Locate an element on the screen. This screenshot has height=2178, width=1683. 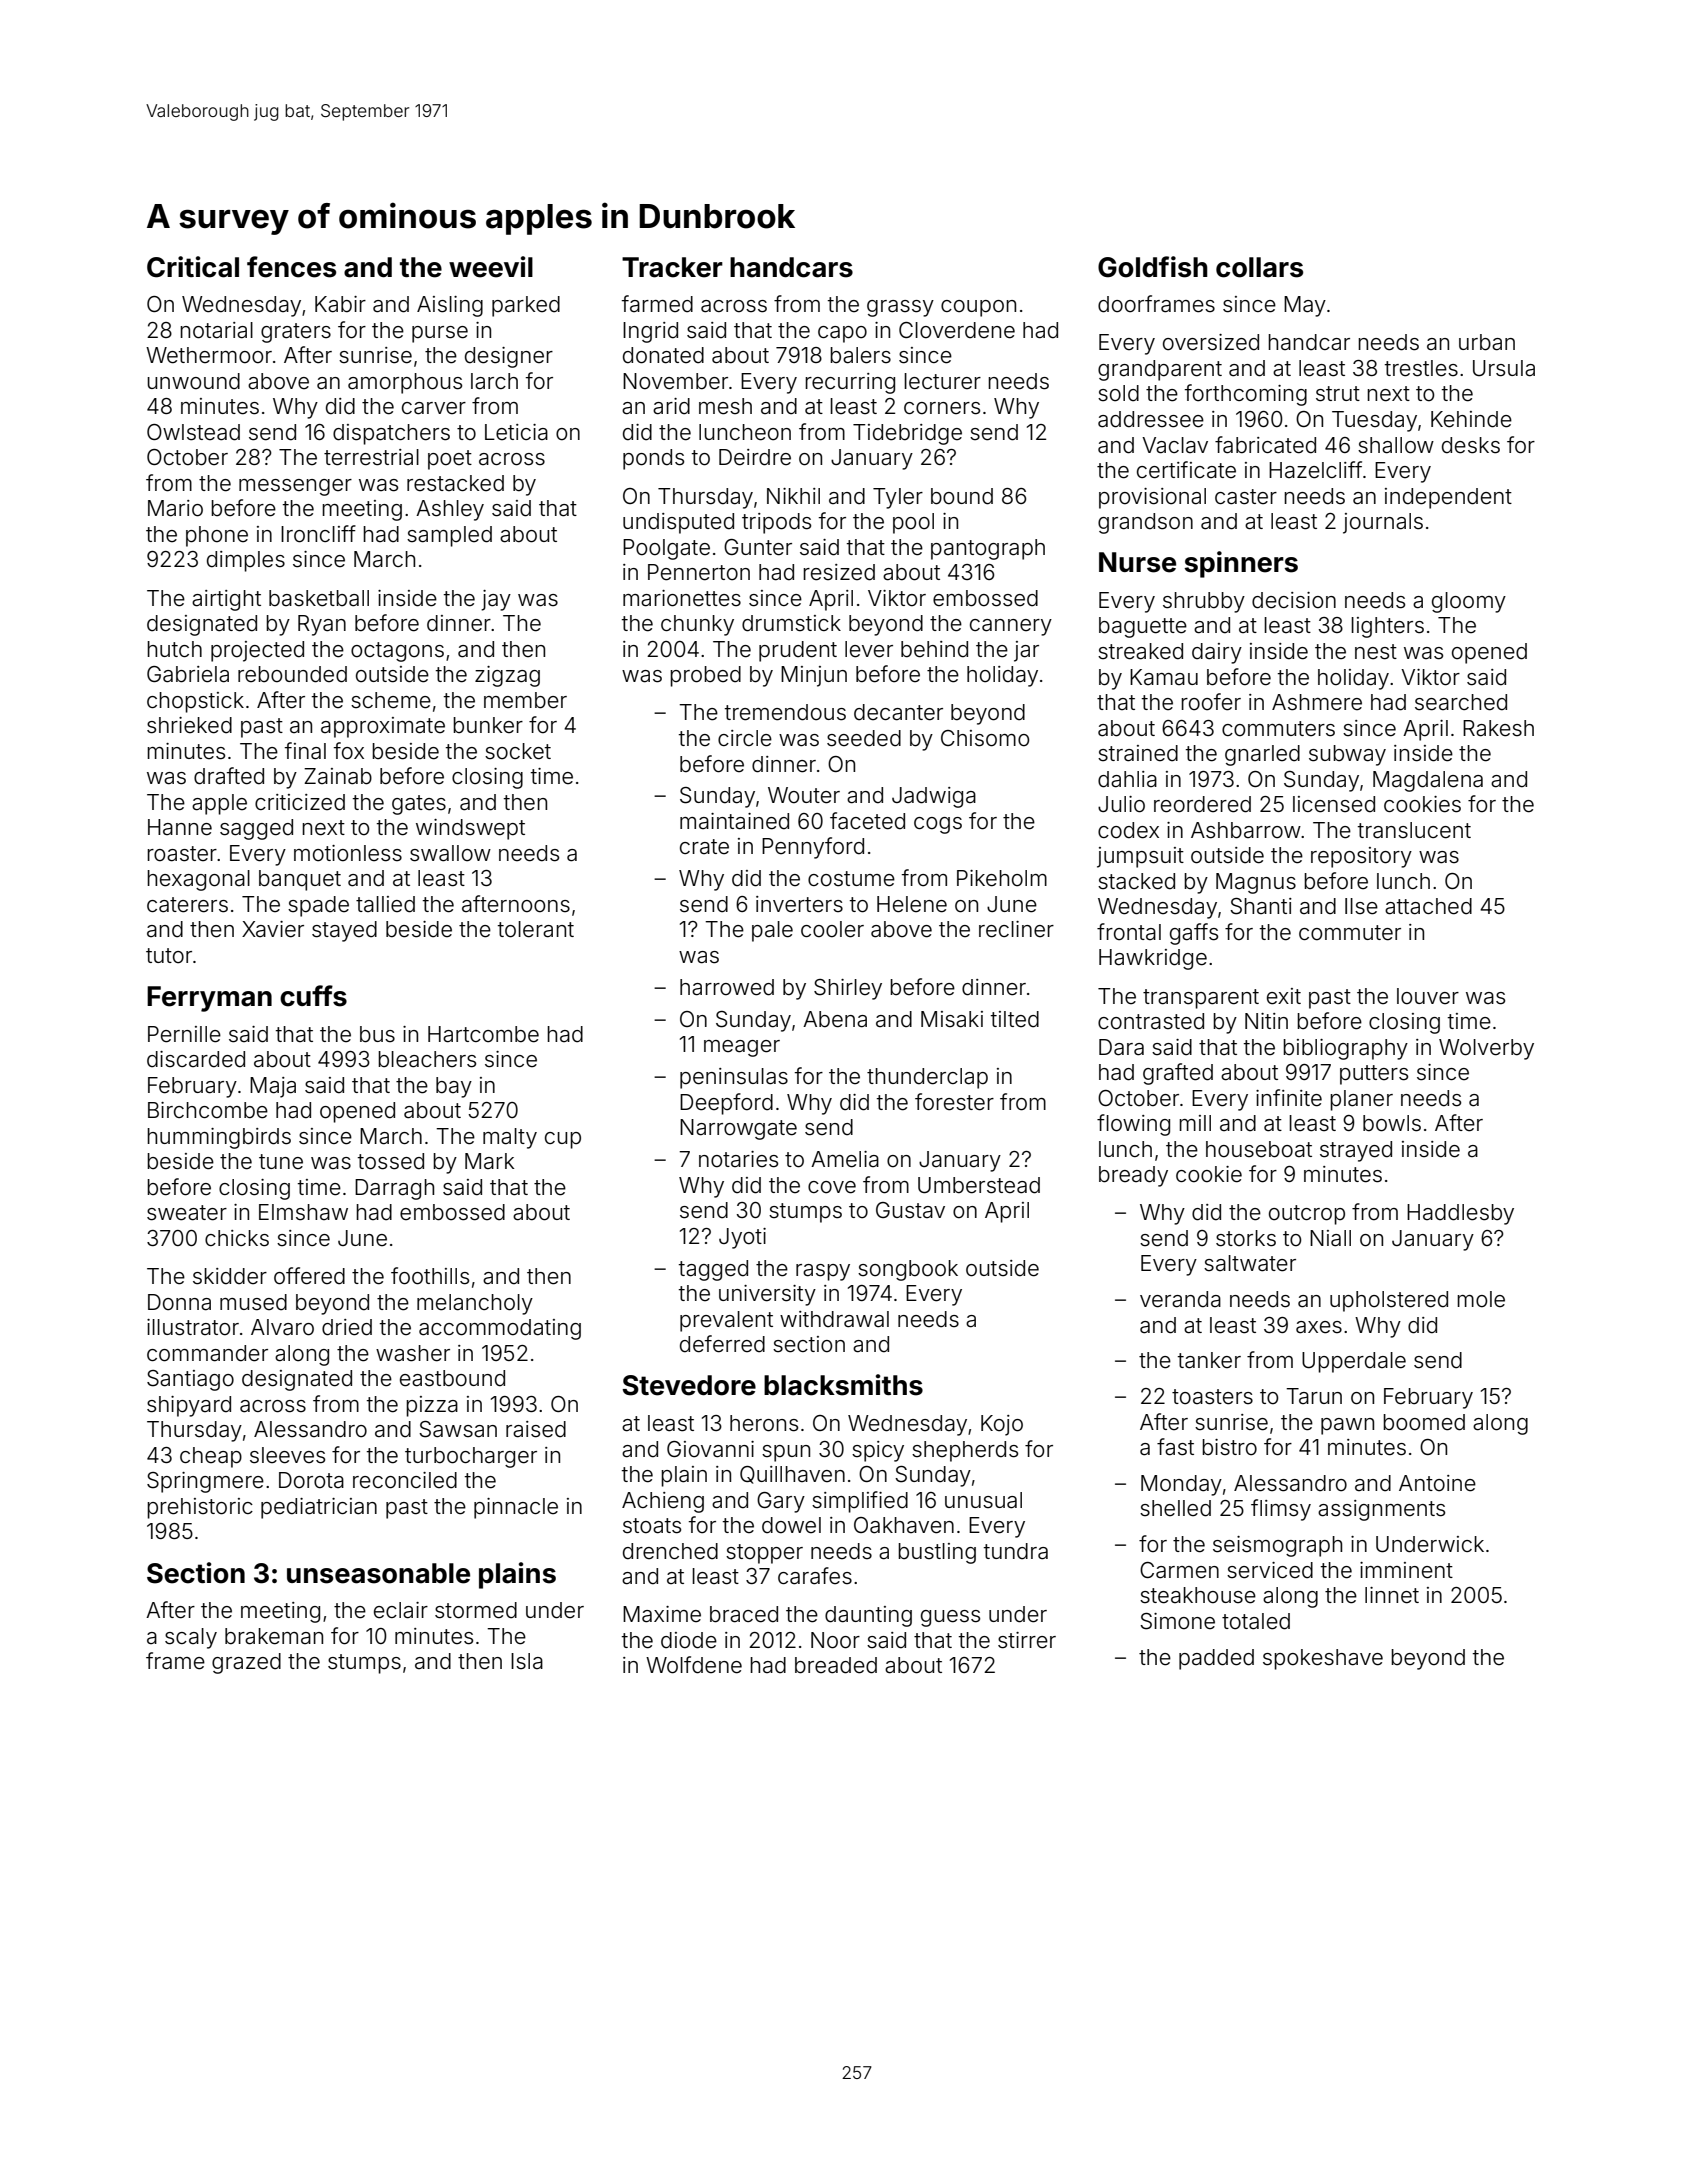
purse is located at coordinates (440, 334).
